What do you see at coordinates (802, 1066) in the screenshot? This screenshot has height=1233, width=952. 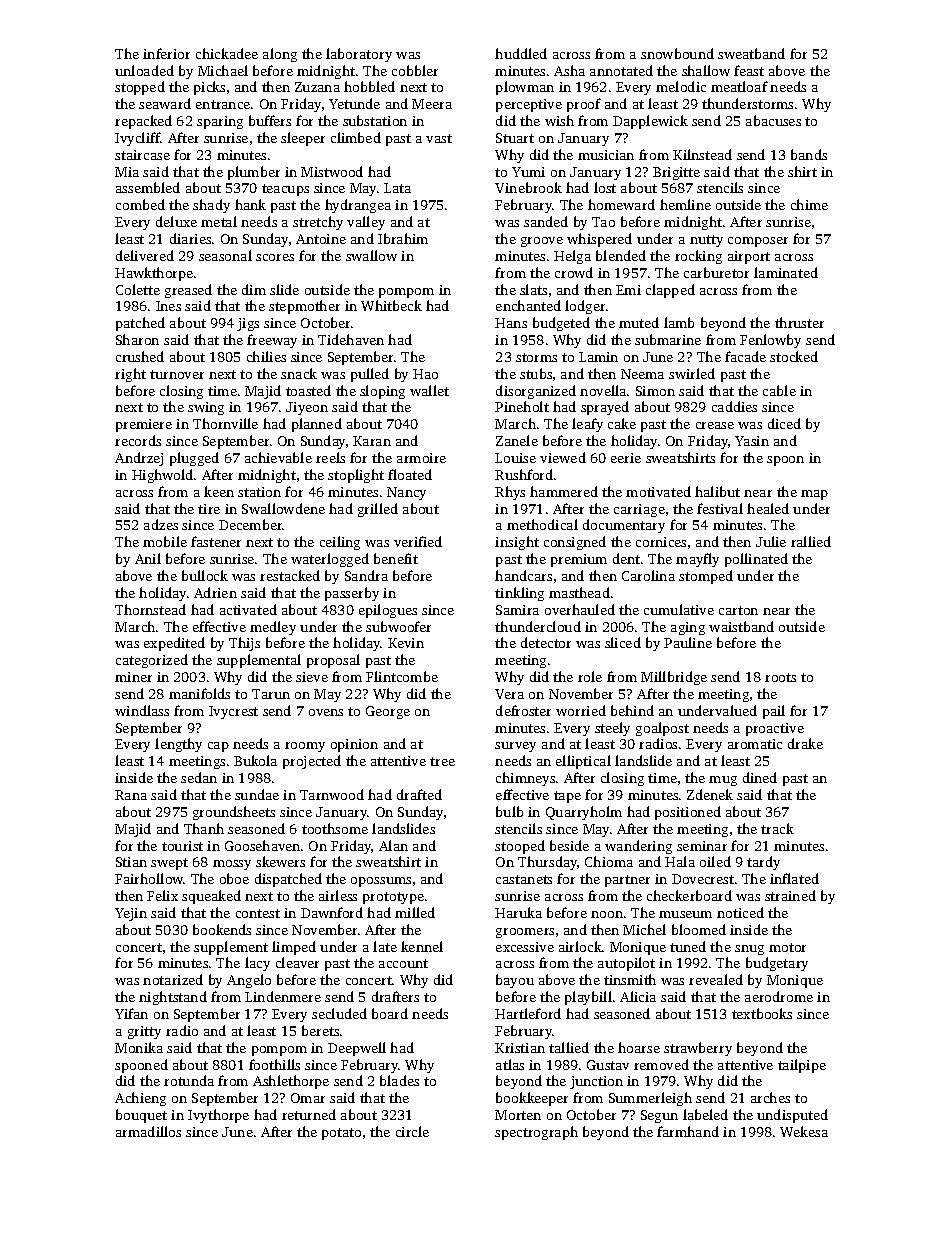 I see `tailpipe` at bounding box center [802, 1066].
